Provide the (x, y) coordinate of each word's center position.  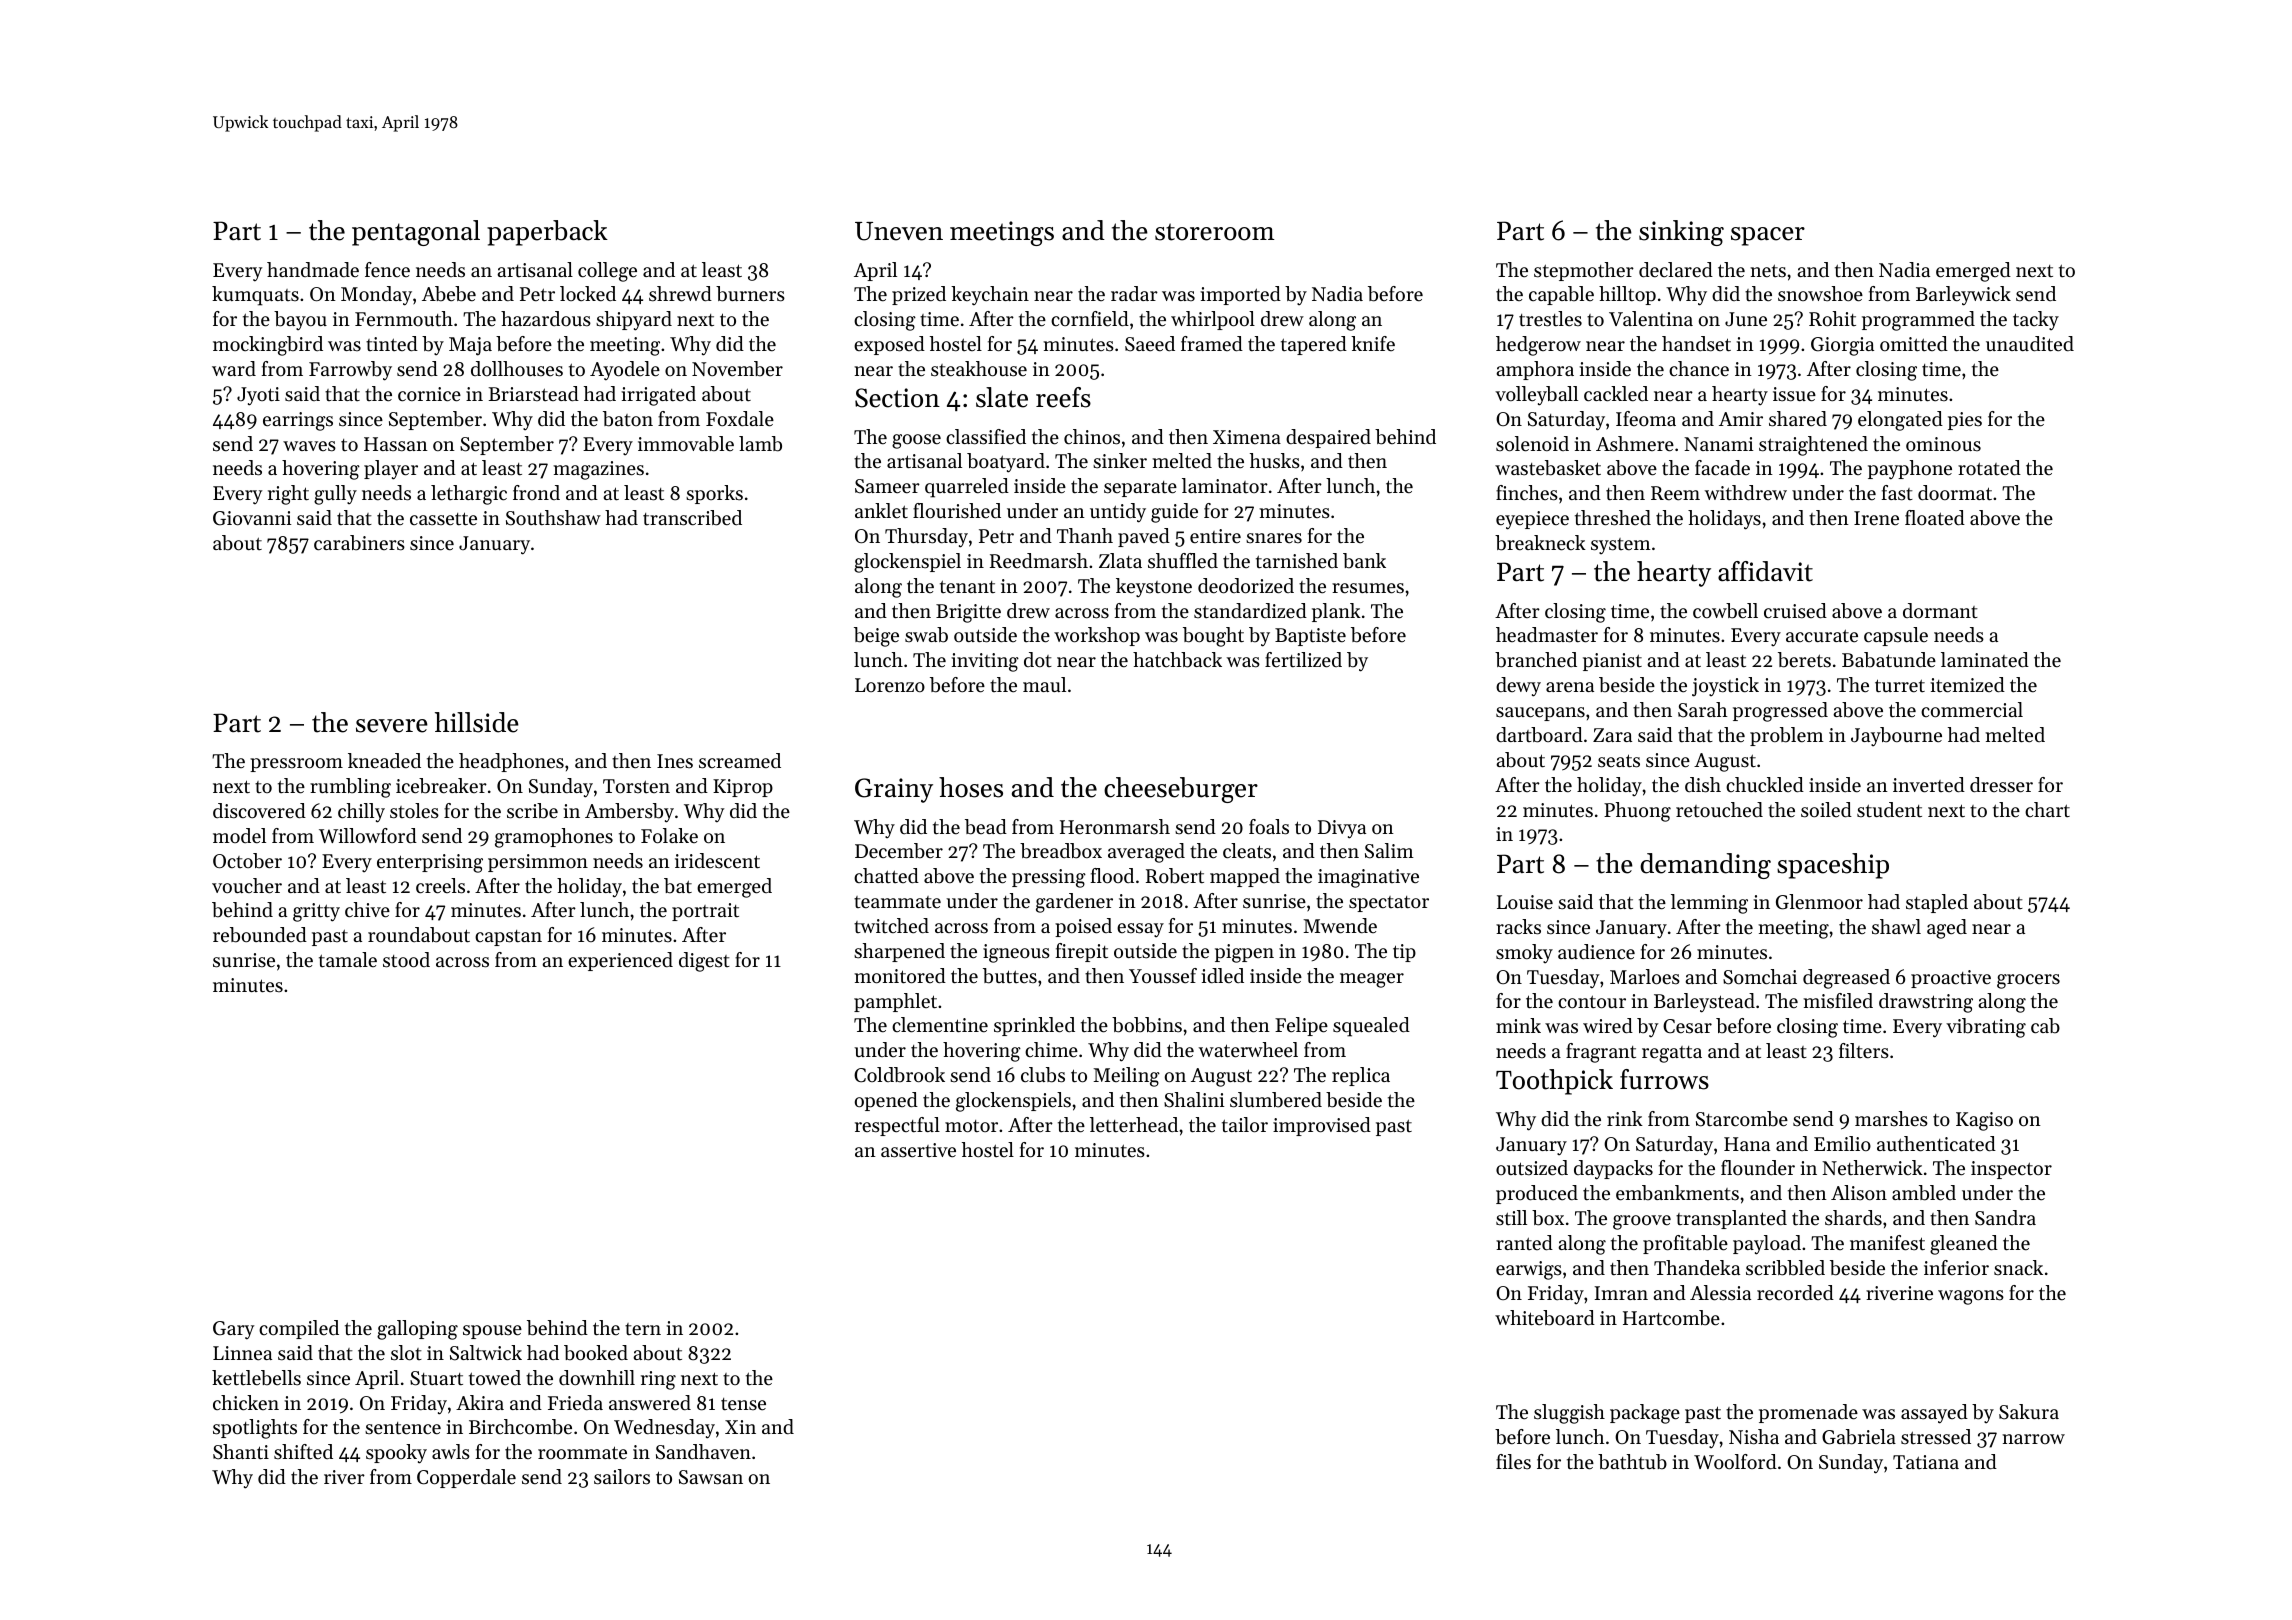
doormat (1955, 493)
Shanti (241, 1452)
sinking (1681, 233)
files (1513, 1462)
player (391, 470)
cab (2045, 1026)
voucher (247, 886)
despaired (1328, 438)
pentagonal (416, 233)
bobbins (1147, 1025)
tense (743, 1404)
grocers (2028, 981)
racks (1518, 927)
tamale (348, 960)
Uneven (899, 231)
